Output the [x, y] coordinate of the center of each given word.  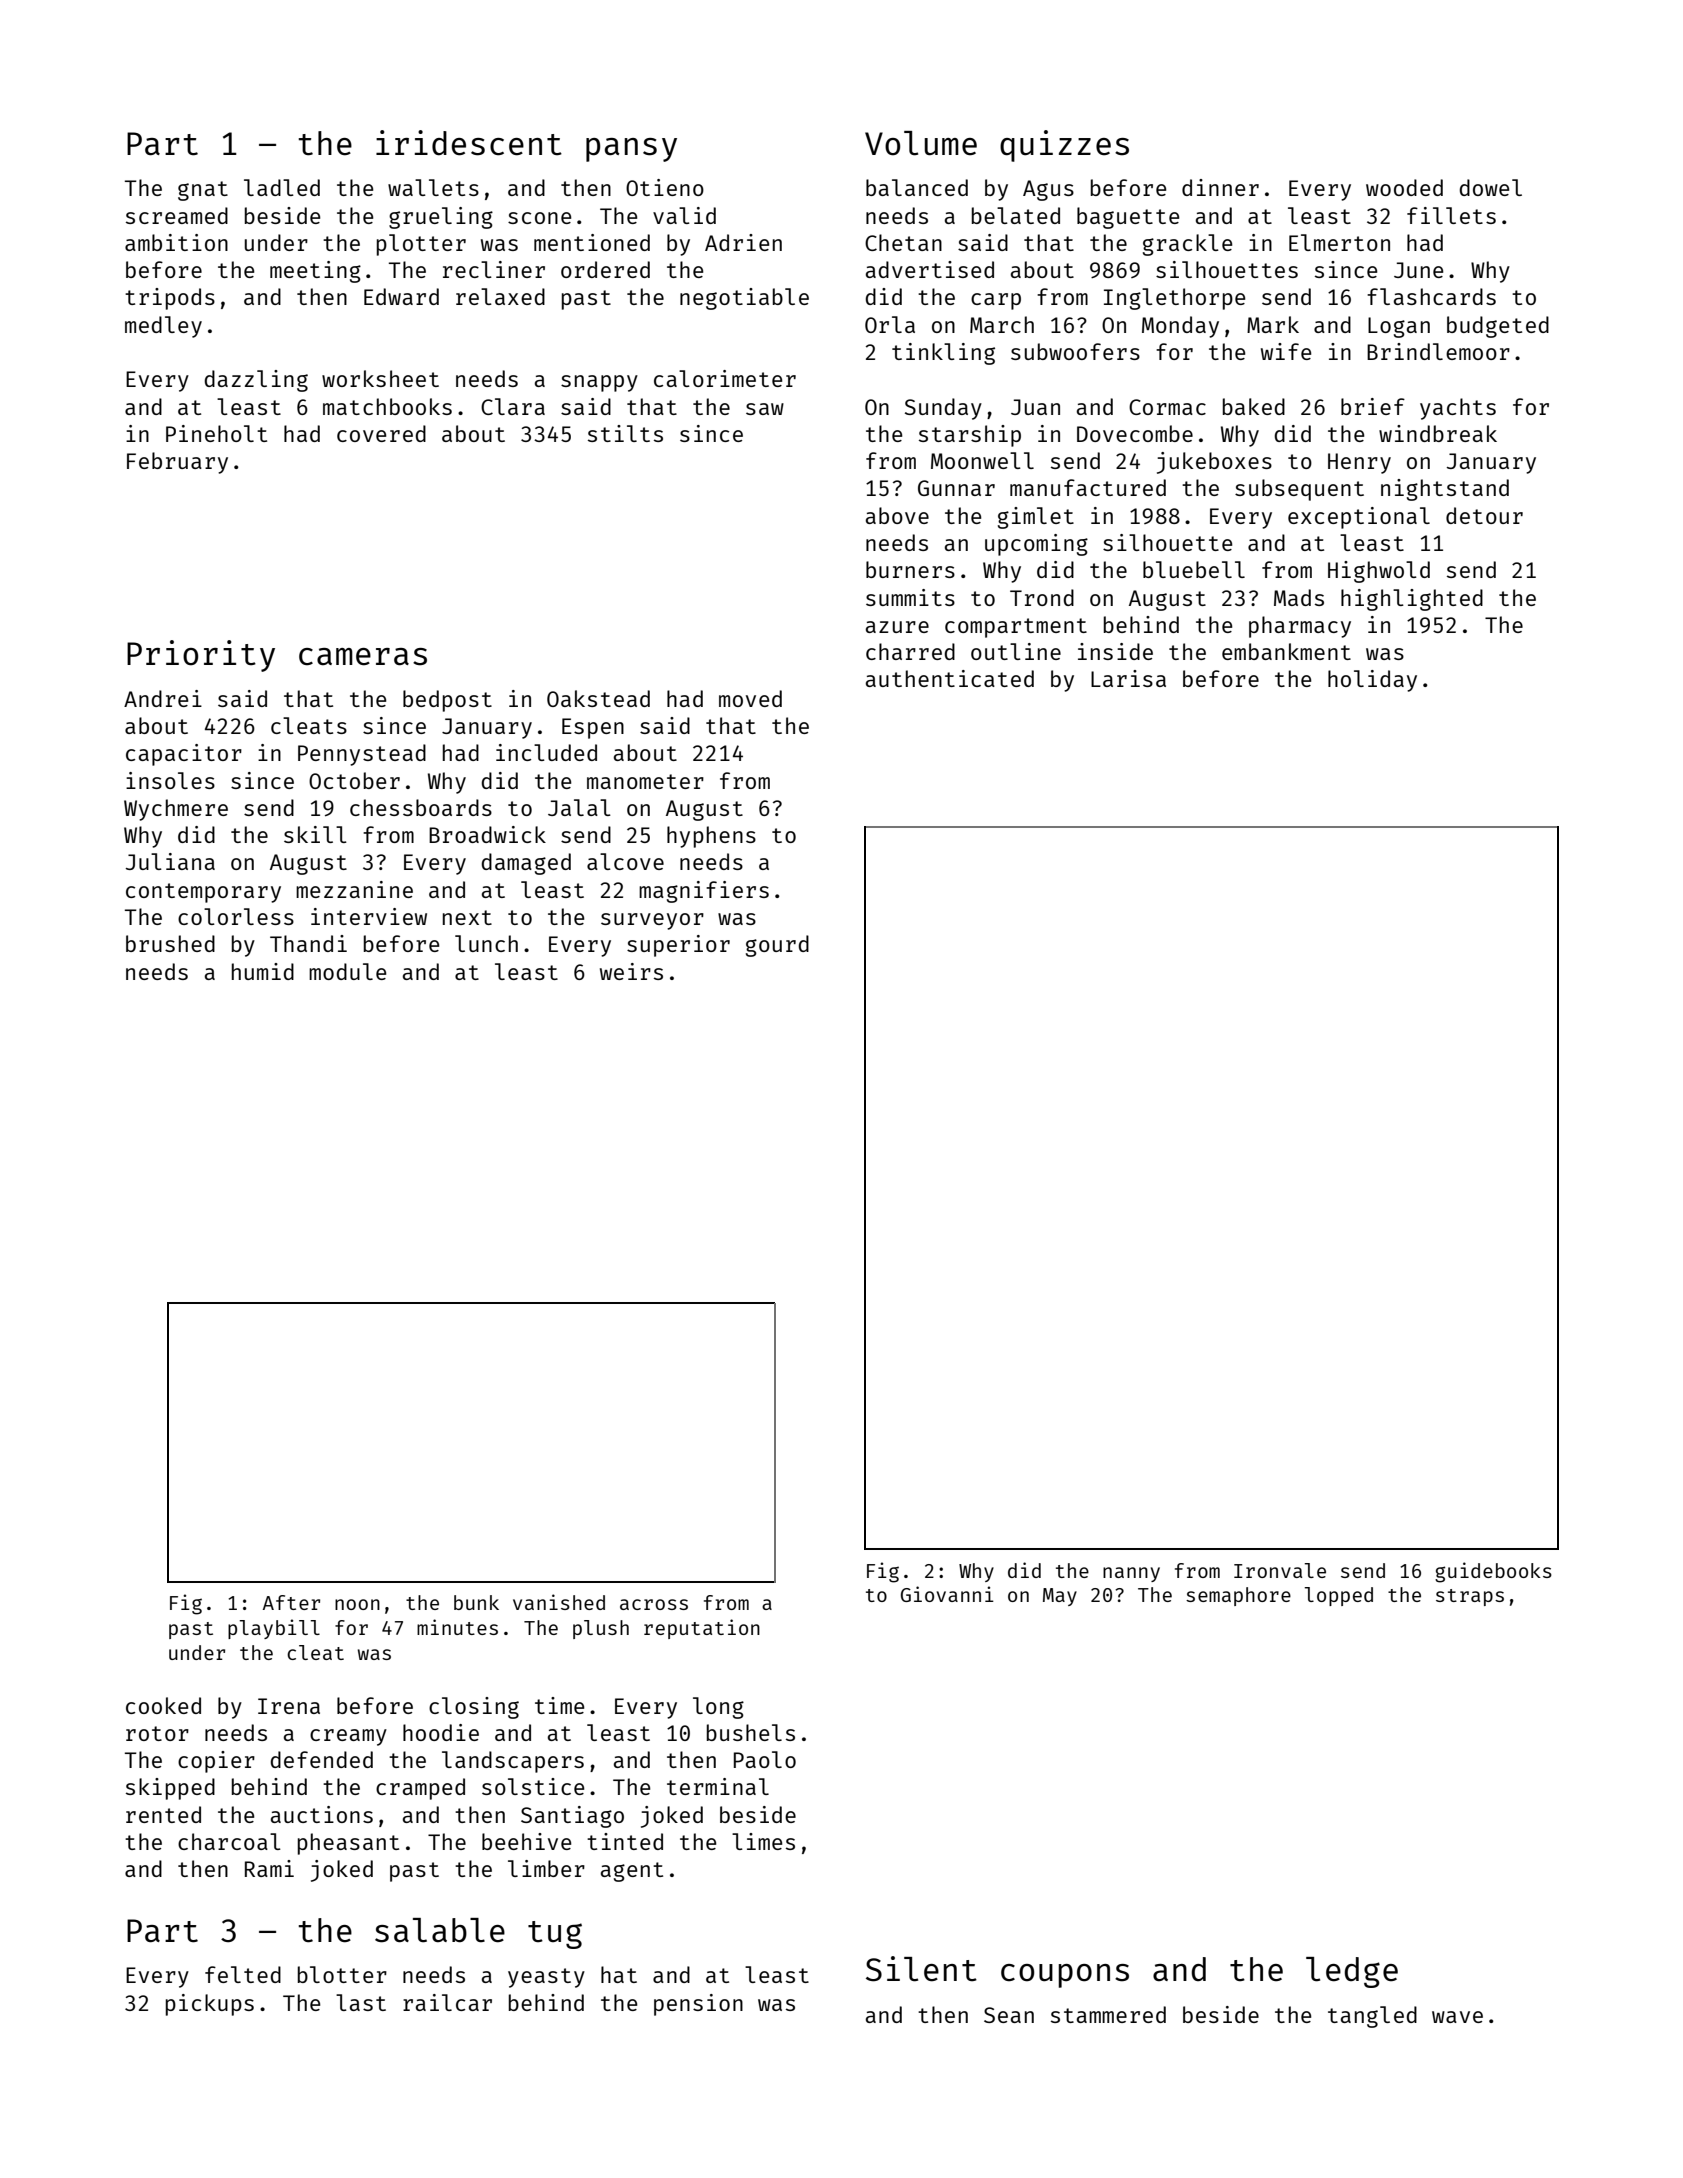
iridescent [469, 143]
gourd [777, 946]
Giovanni [947, 1594]
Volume [921, 143]
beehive [526, 1841]
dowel [1491, 187]
